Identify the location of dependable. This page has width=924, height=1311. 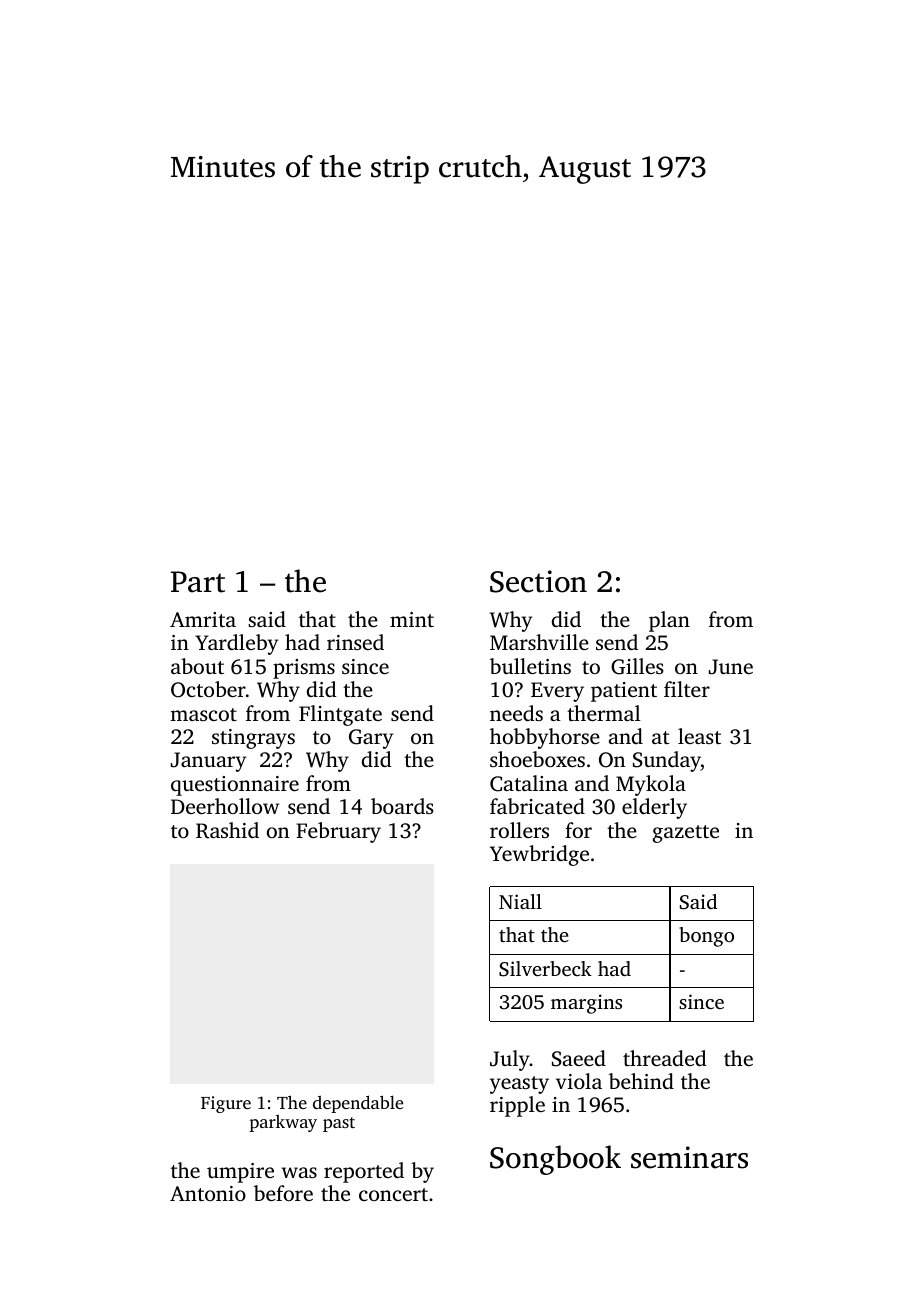
(358, 1104).
